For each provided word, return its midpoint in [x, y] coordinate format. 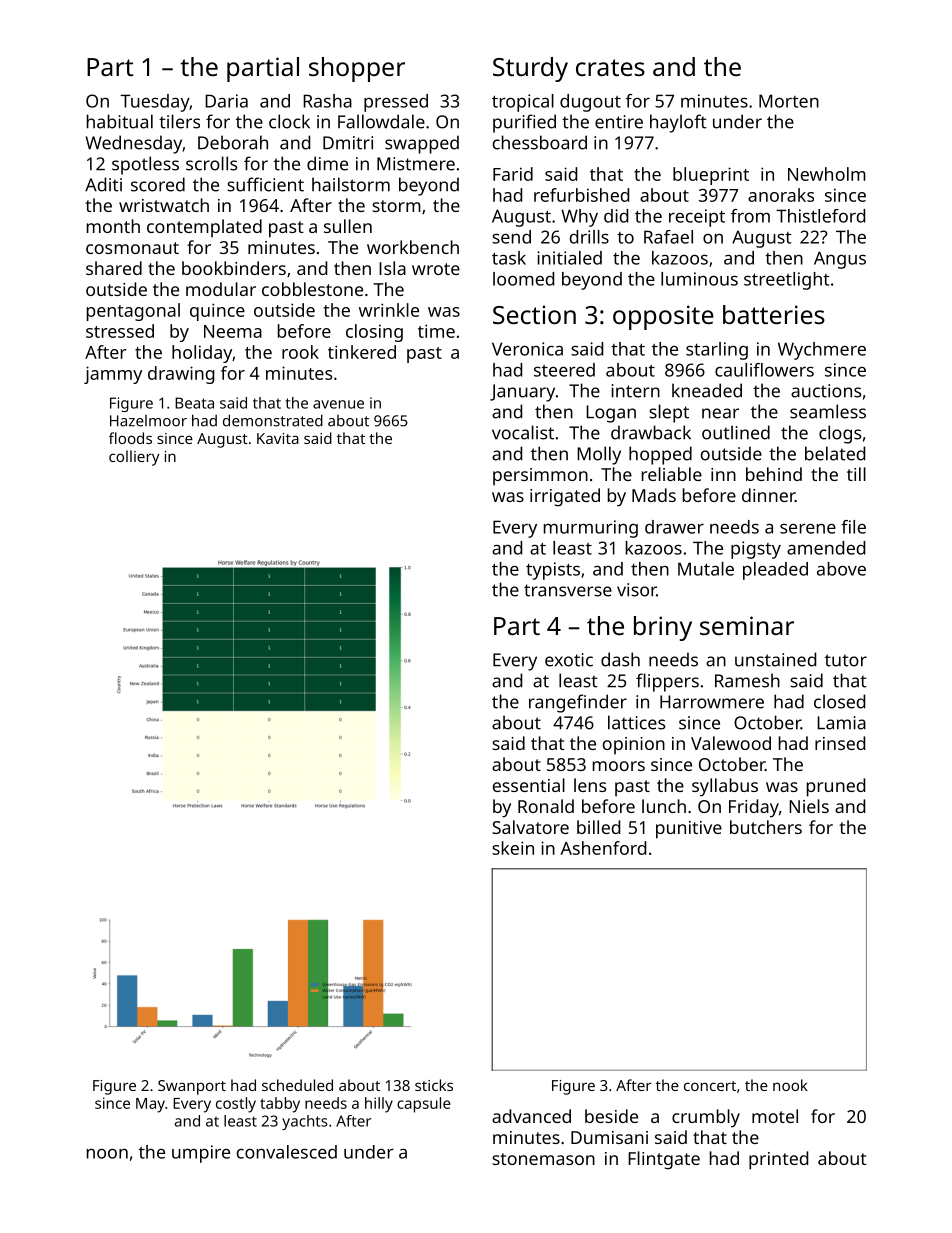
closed [839, 701]
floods [130, 438]
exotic [569, 660]
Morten [789, 101]
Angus [840, 260]
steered [564, 370]
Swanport [192, 1087]
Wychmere [822, 351]
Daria [226, 101]
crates [610, 67]
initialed [569, 258]
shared [114, 268]
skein [513, 848]
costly [236, 1105]
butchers [766, 827]
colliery [134, 458]
